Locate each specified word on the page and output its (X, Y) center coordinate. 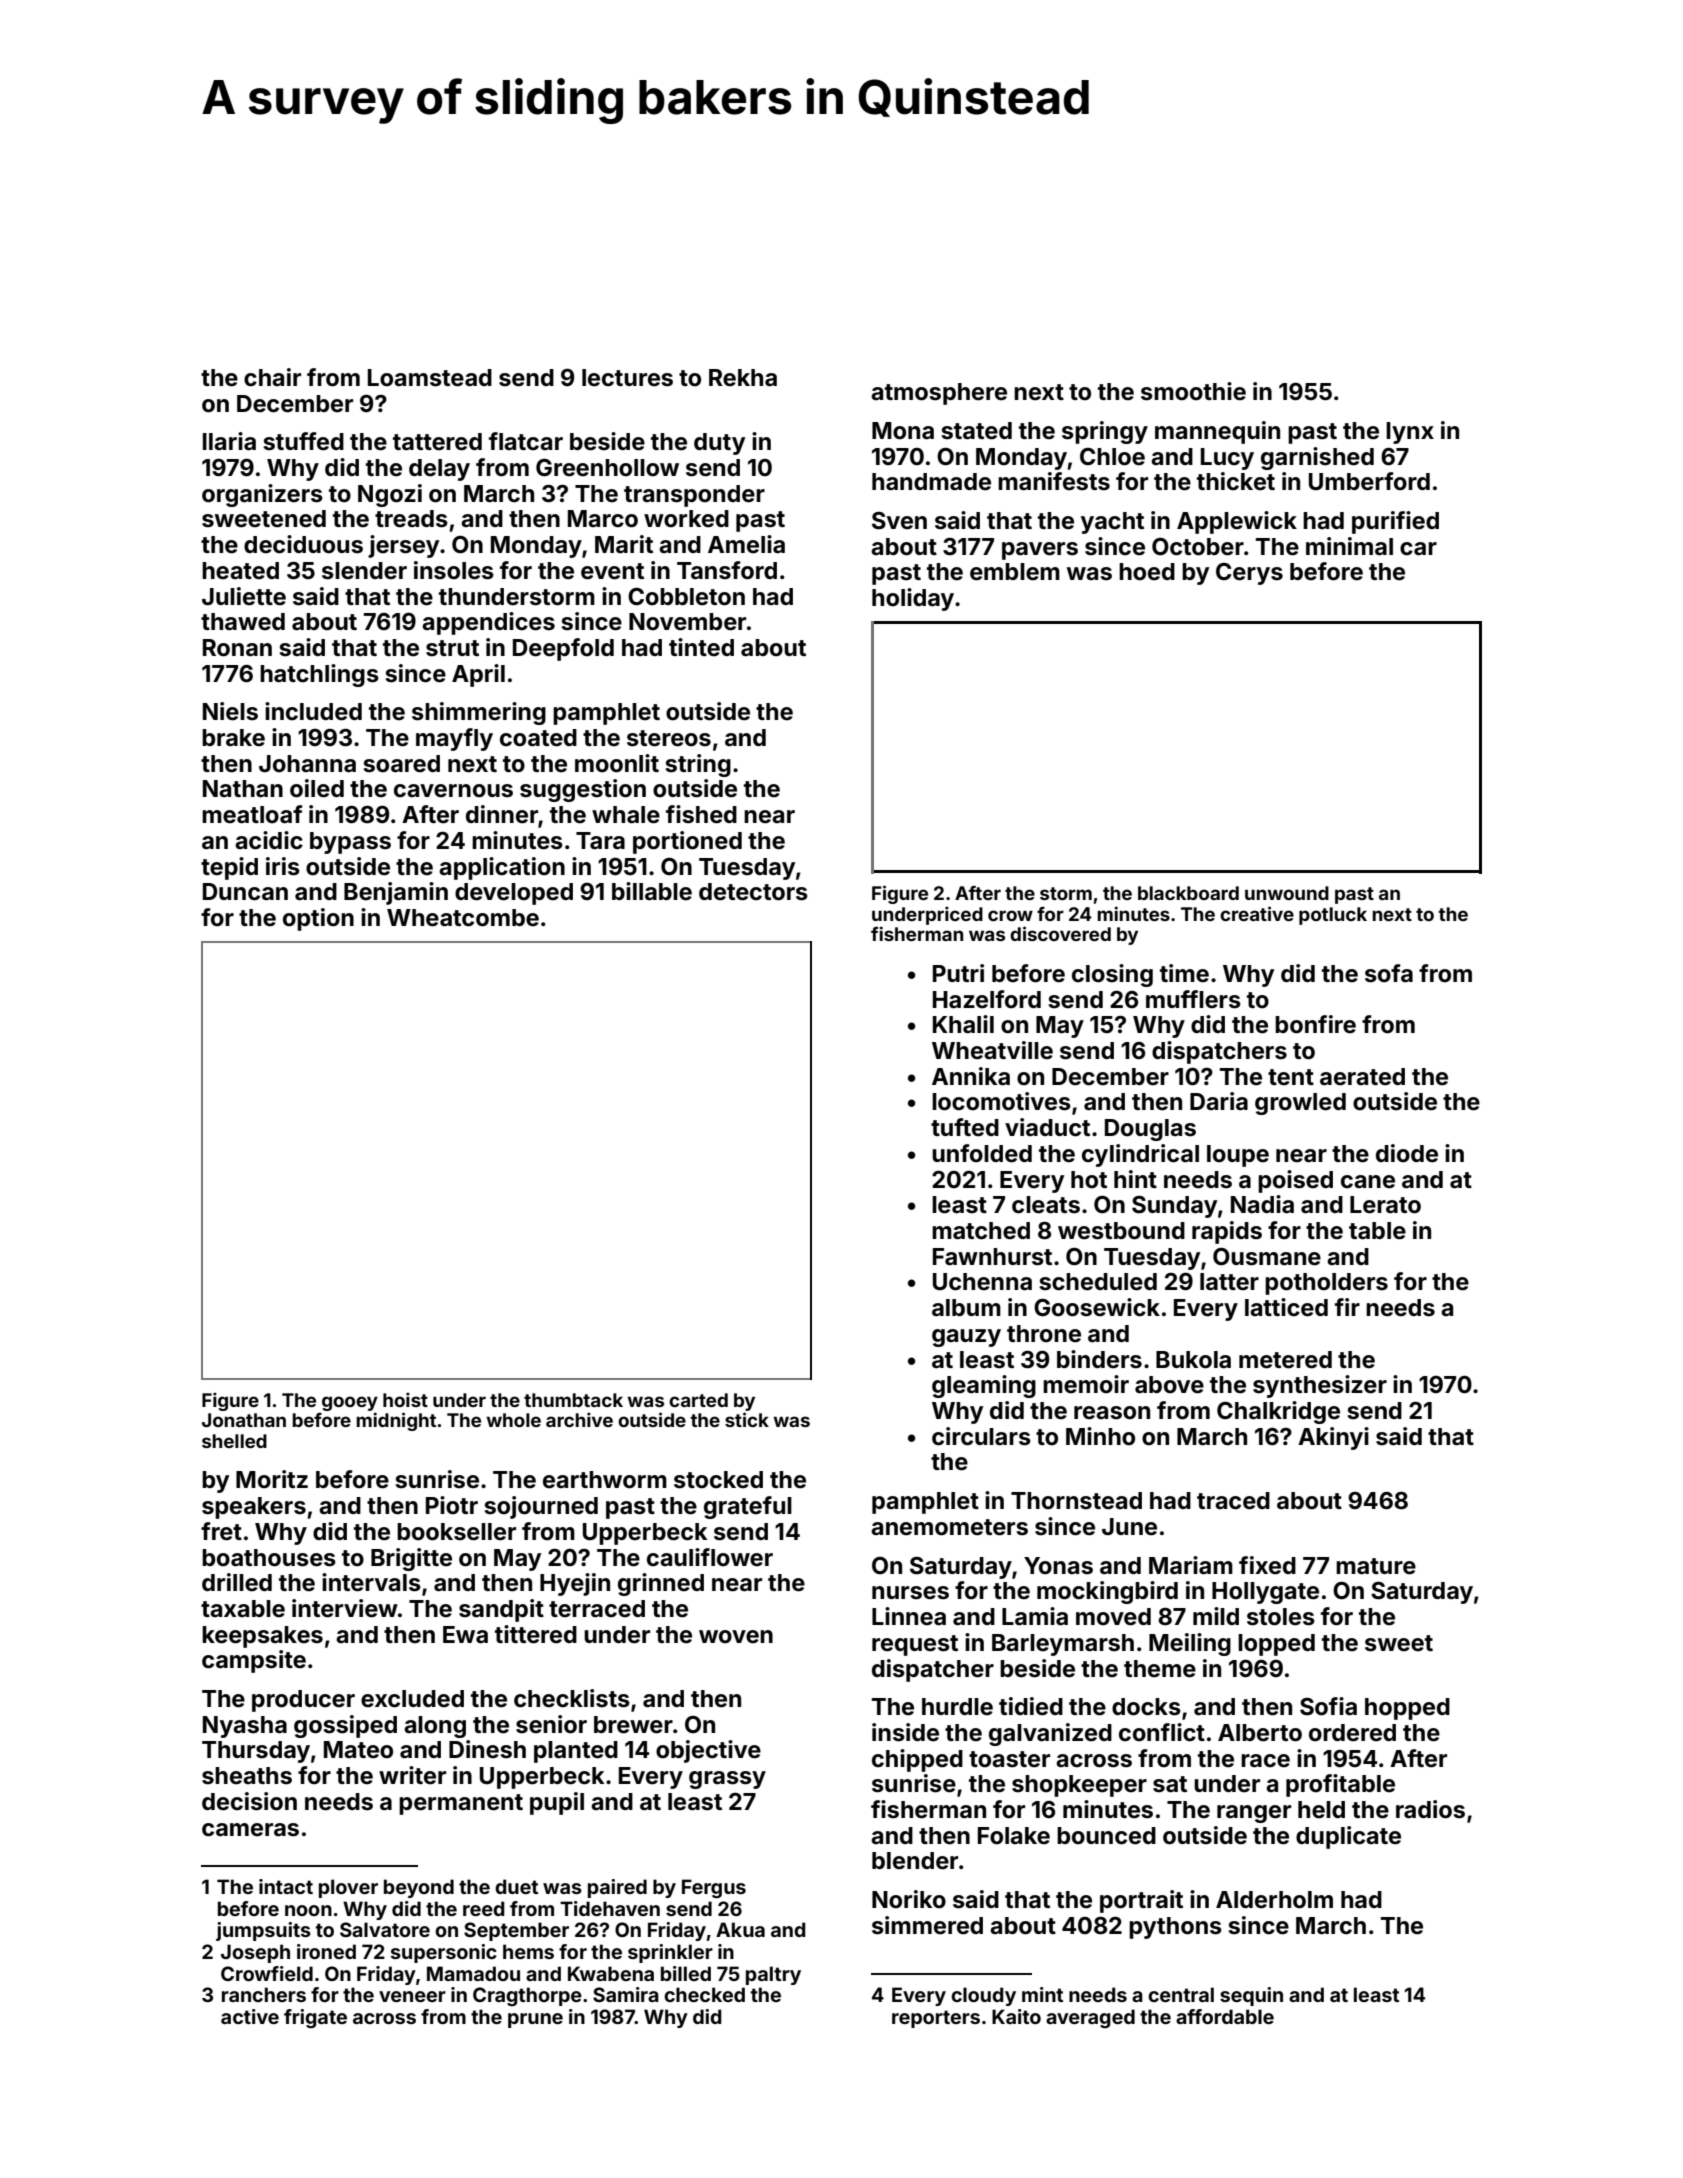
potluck (1333, 916)
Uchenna (982, 1282)
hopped (1407, 1709)
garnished (1317, 458)
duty (719, 444)
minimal (1349, 546)
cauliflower (710, 1557)
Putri (958, 973)
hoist (405, 1399)
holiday (913, 599)
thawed (243, 622)
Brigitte (411, 1559)
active (250, 2016)
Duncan (245, 892)
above (1169, 1385)
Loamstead (430, 378)
